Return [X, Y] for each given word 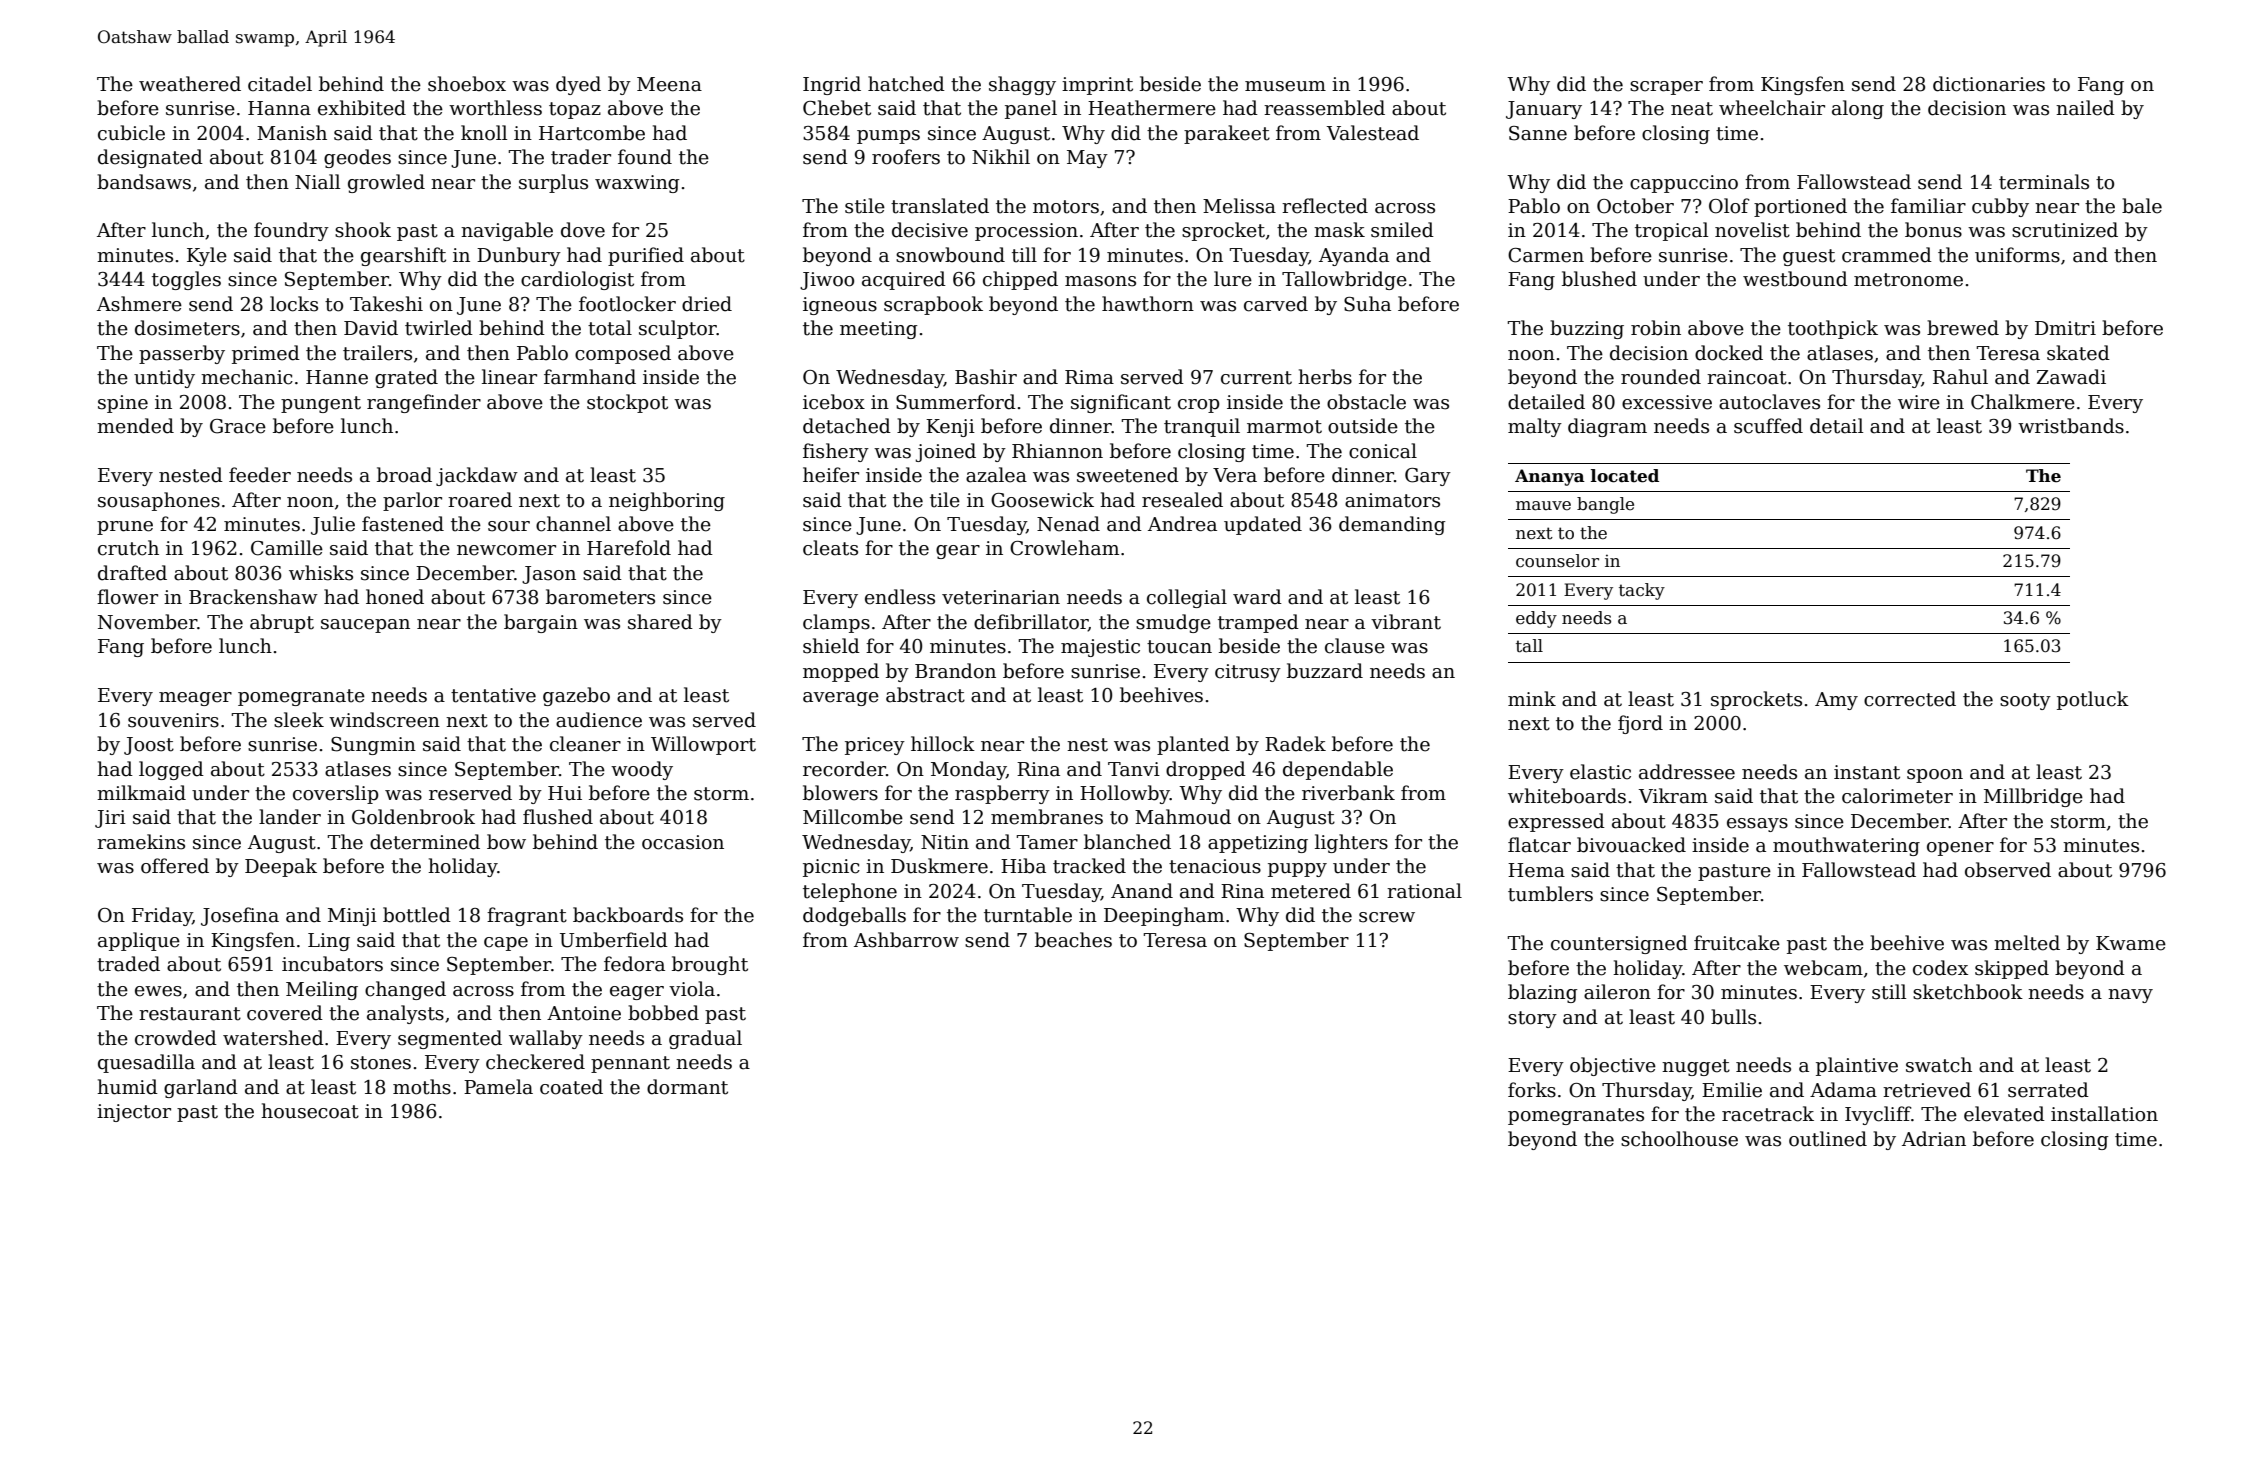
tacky [1642, 591]
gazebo [576, 696]
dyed [578, 85]
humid [127, 1087]
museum [1285, 86]
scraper [1666, 88]
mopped [841, 672]
